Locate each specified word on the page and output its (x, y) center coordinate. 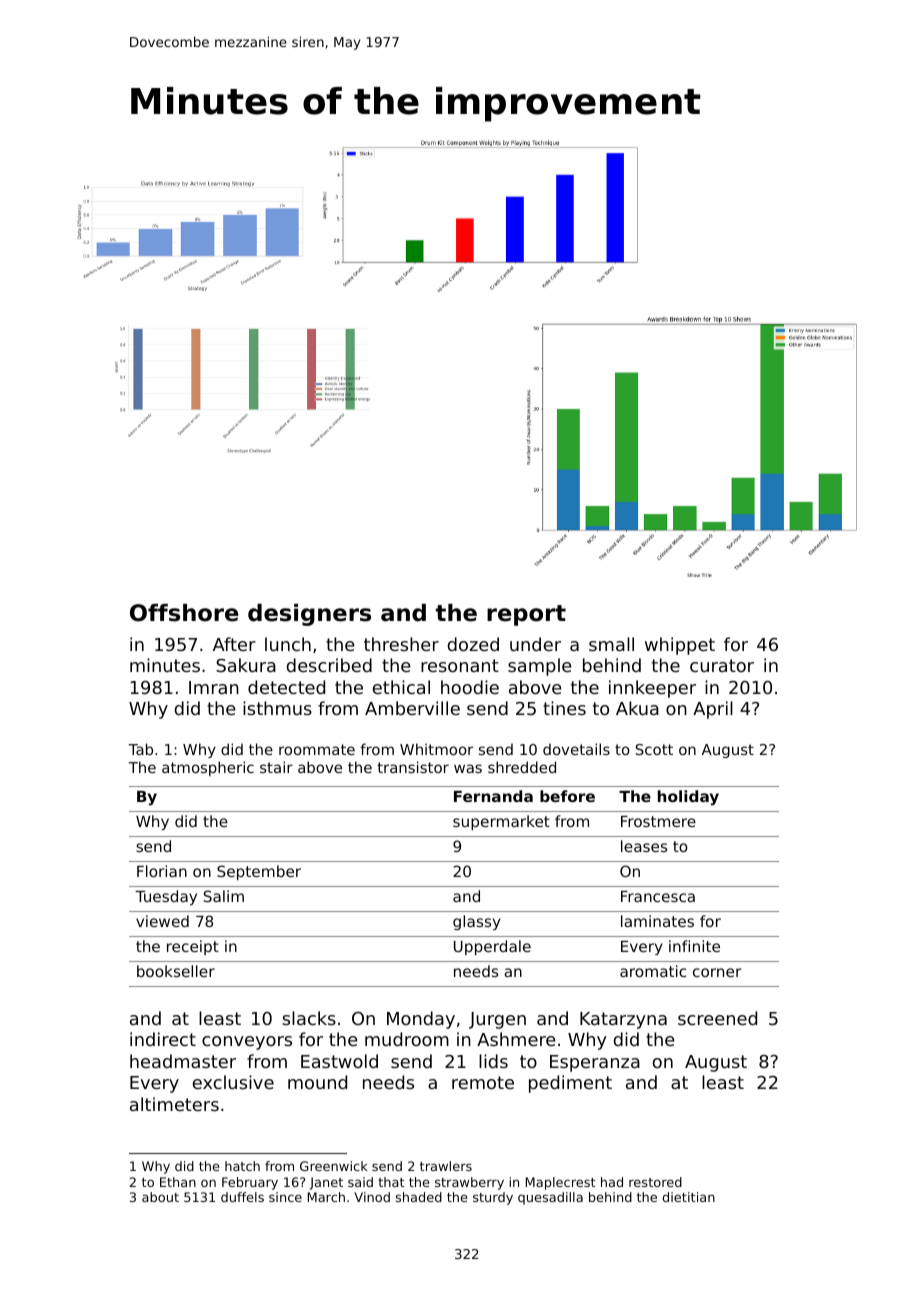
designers (309, 615)
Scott (654, 749)
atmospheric (208, 768)
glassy (477, 922)
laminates (657, 921)
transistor (413, 767)
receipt (193, 947)
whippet (680, 646)
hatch (242, 1166)
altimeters (174, 1104)
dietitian (689, 1197)
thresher (401, 644)
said (360, 1182)
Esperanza (595, 1063)
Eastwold (339, 1061)
